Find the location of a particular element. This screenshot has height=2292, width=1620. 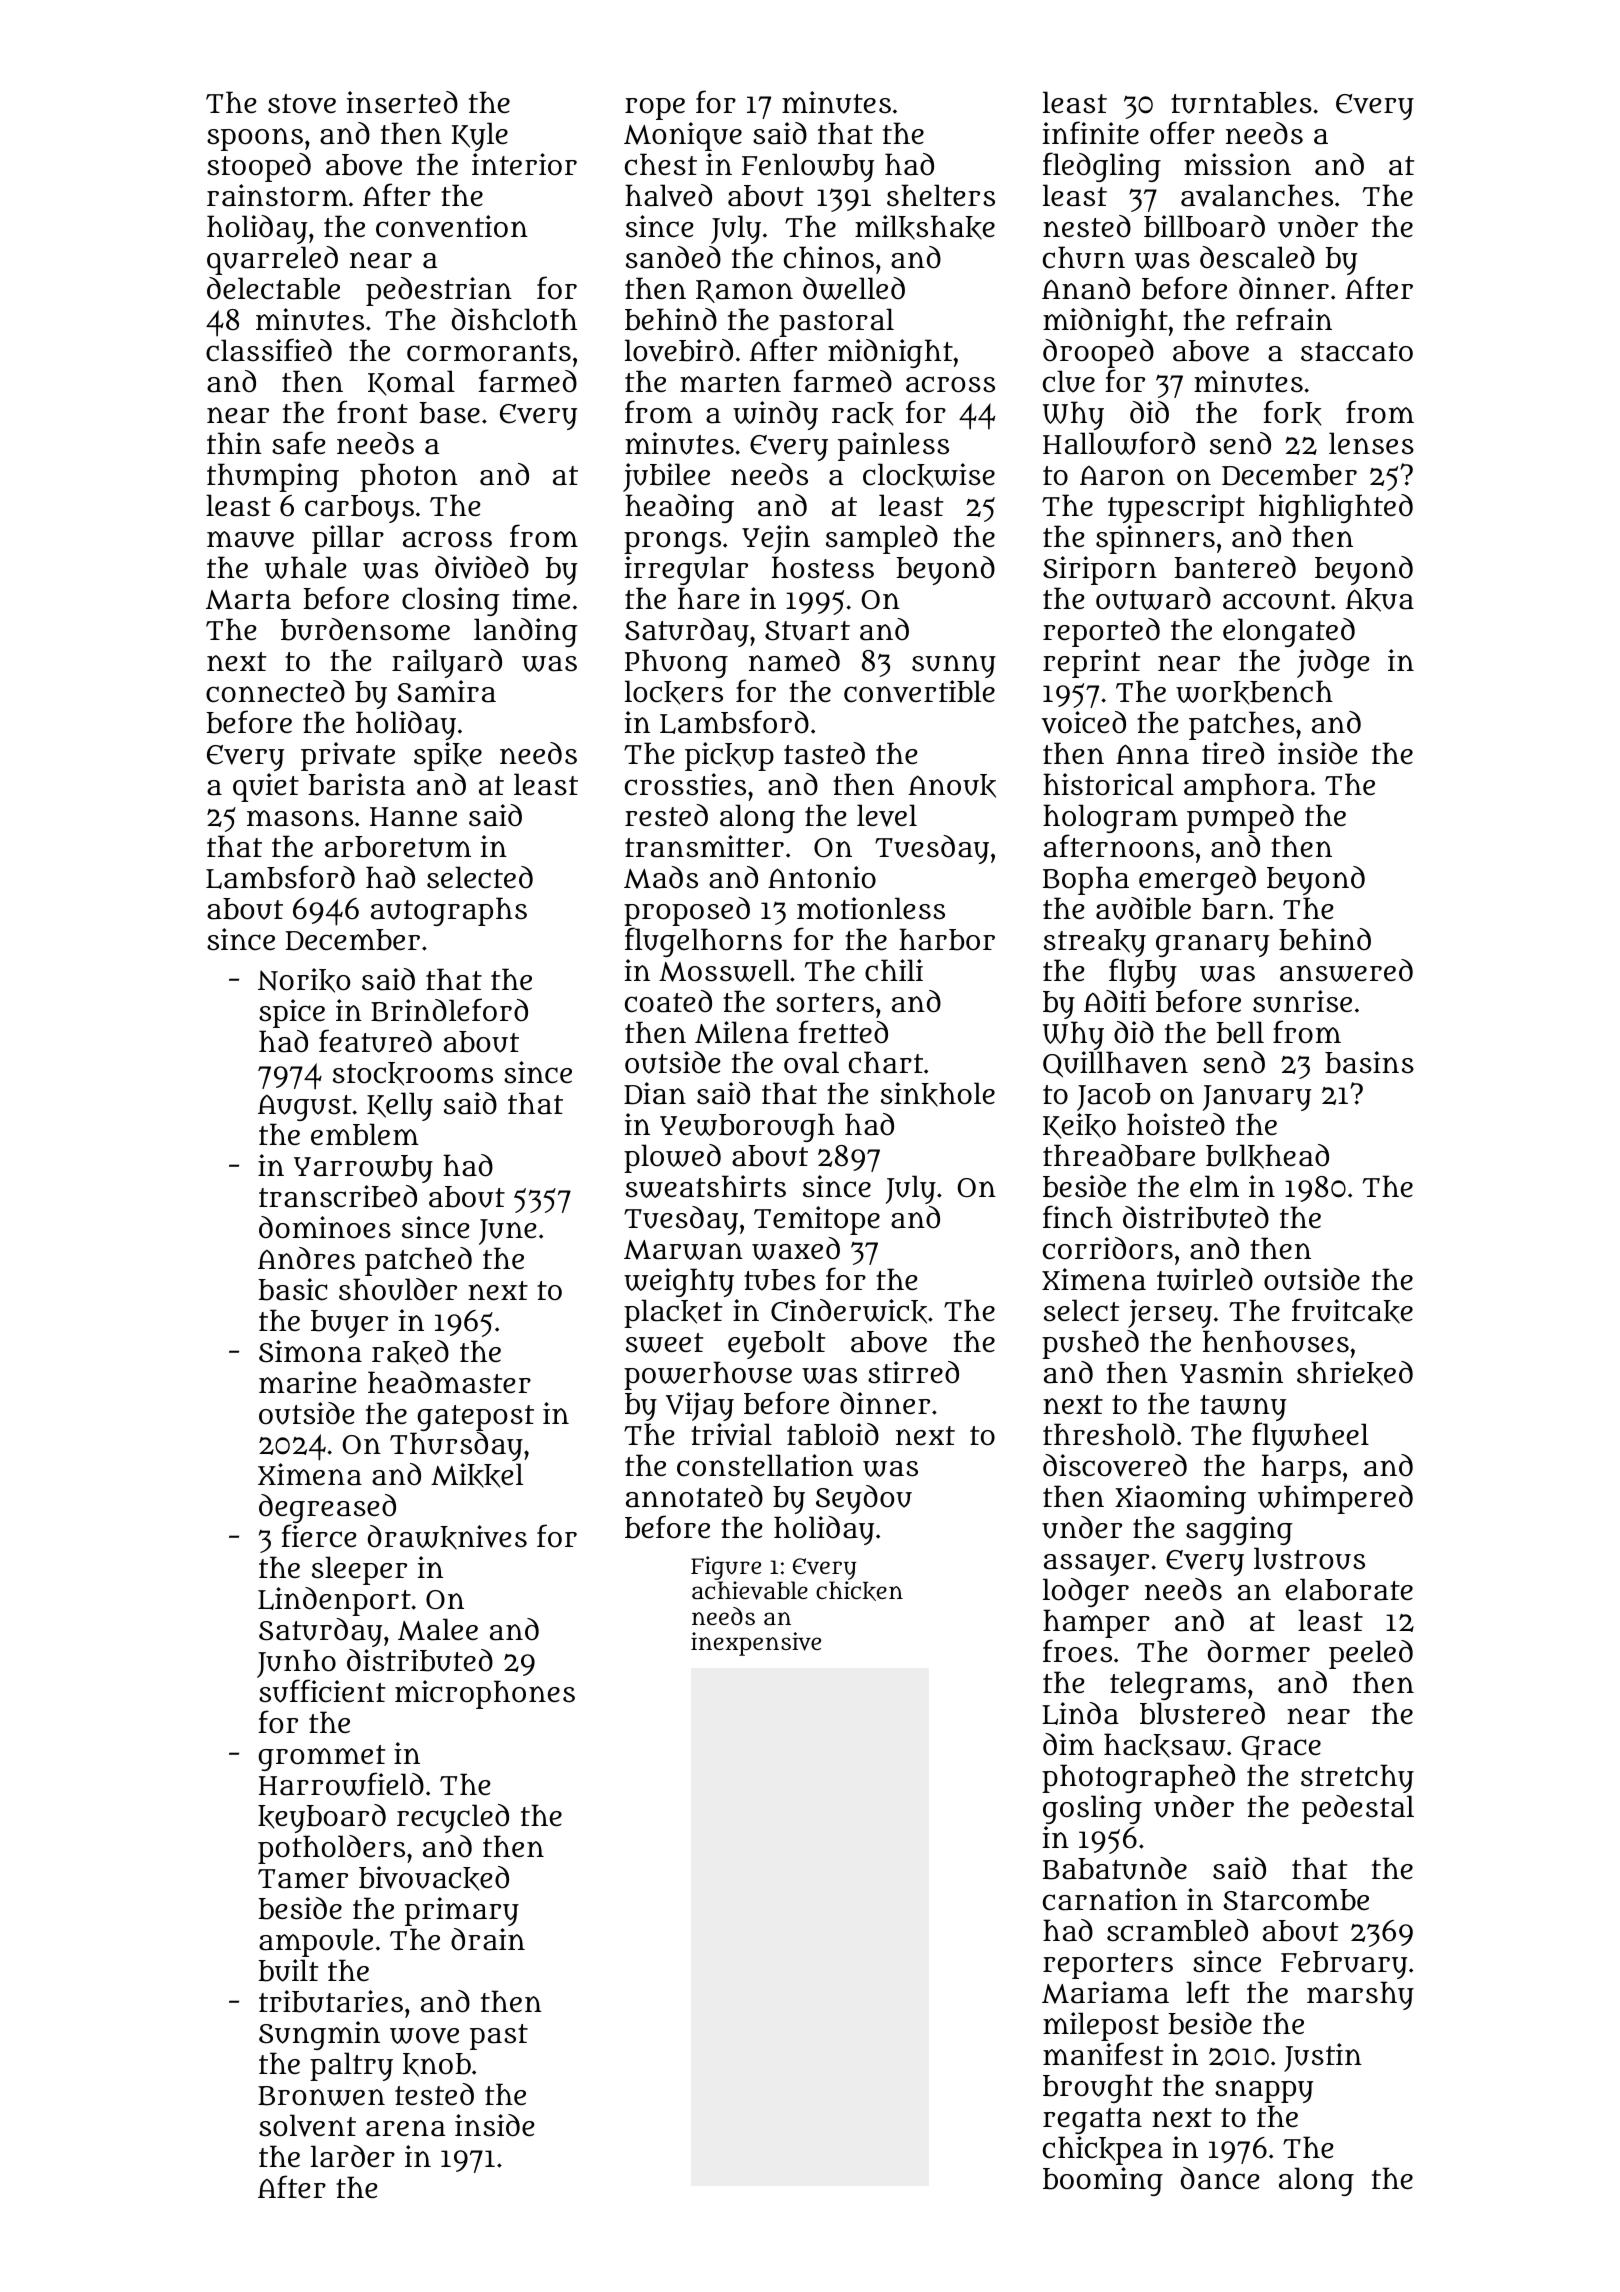

elm is located at coordinates (1214, 1186).
